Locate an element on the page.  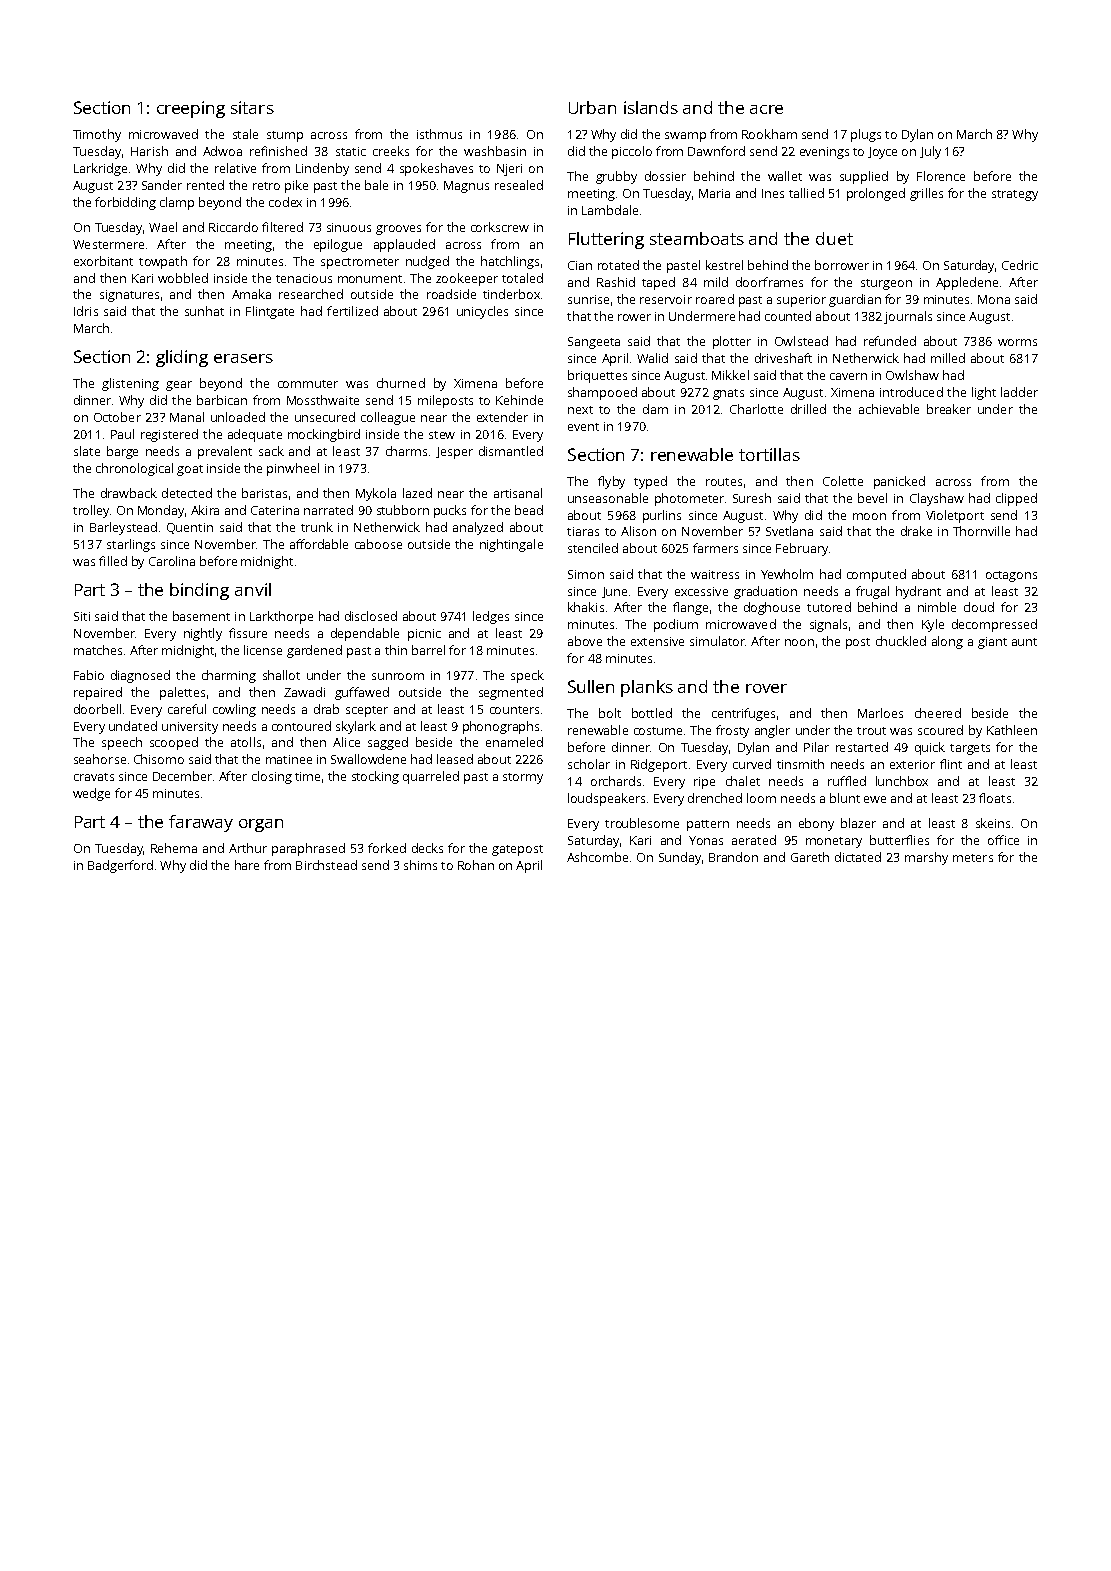
ladder is located at coordinates (1019, 392).
